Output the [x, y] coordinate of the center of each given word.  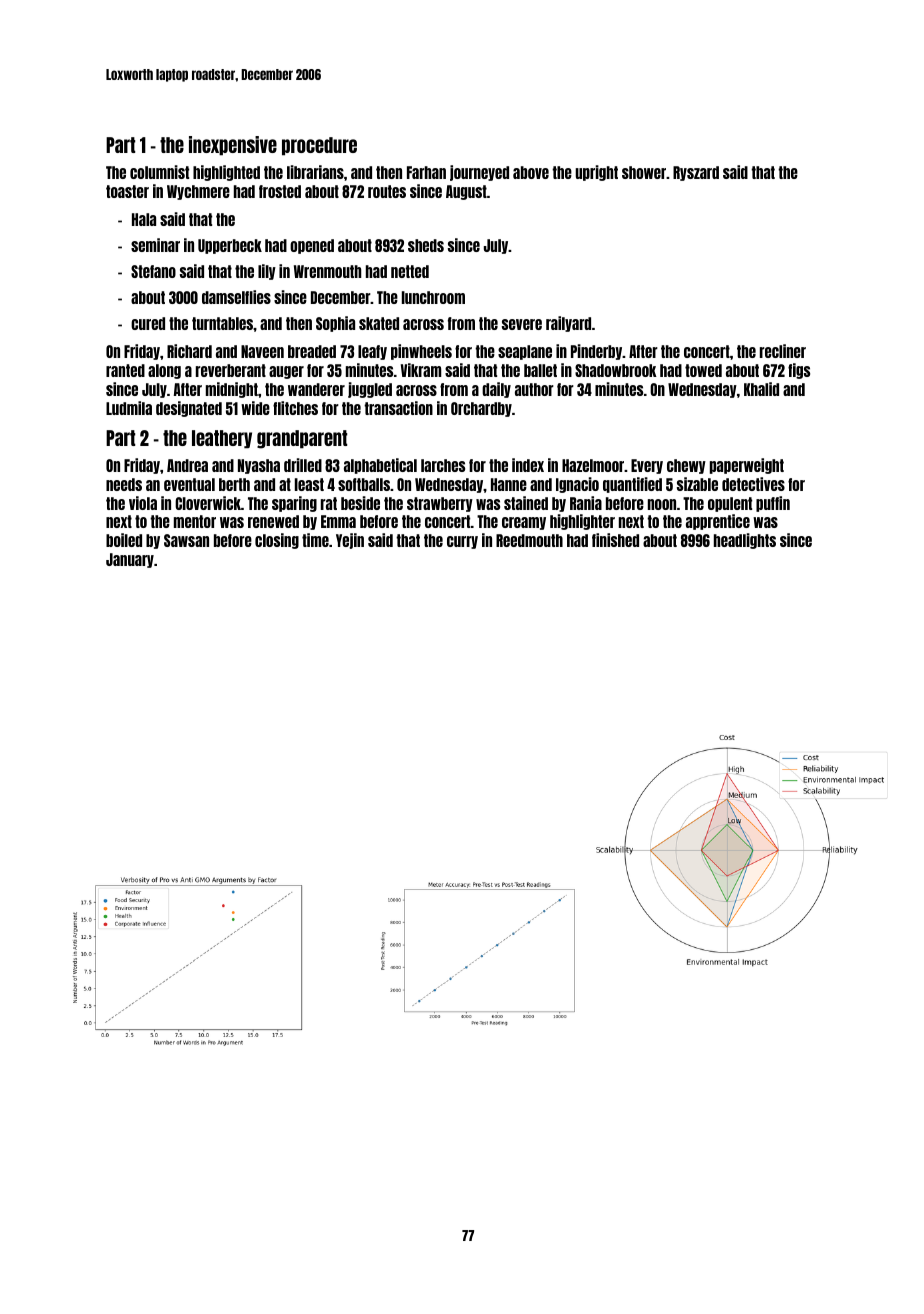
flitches [295, 408]
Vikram [421, 370]
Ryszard [696, 173]
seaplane [525, 352]
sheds [426, 245]
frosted [280, 191]
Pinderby [597, 352]
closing [277, 541]
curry [462, 542]
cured [148, 323]
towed [703, 370]
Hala [144, 219]
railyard [568, 324]
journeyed [479, 173]
